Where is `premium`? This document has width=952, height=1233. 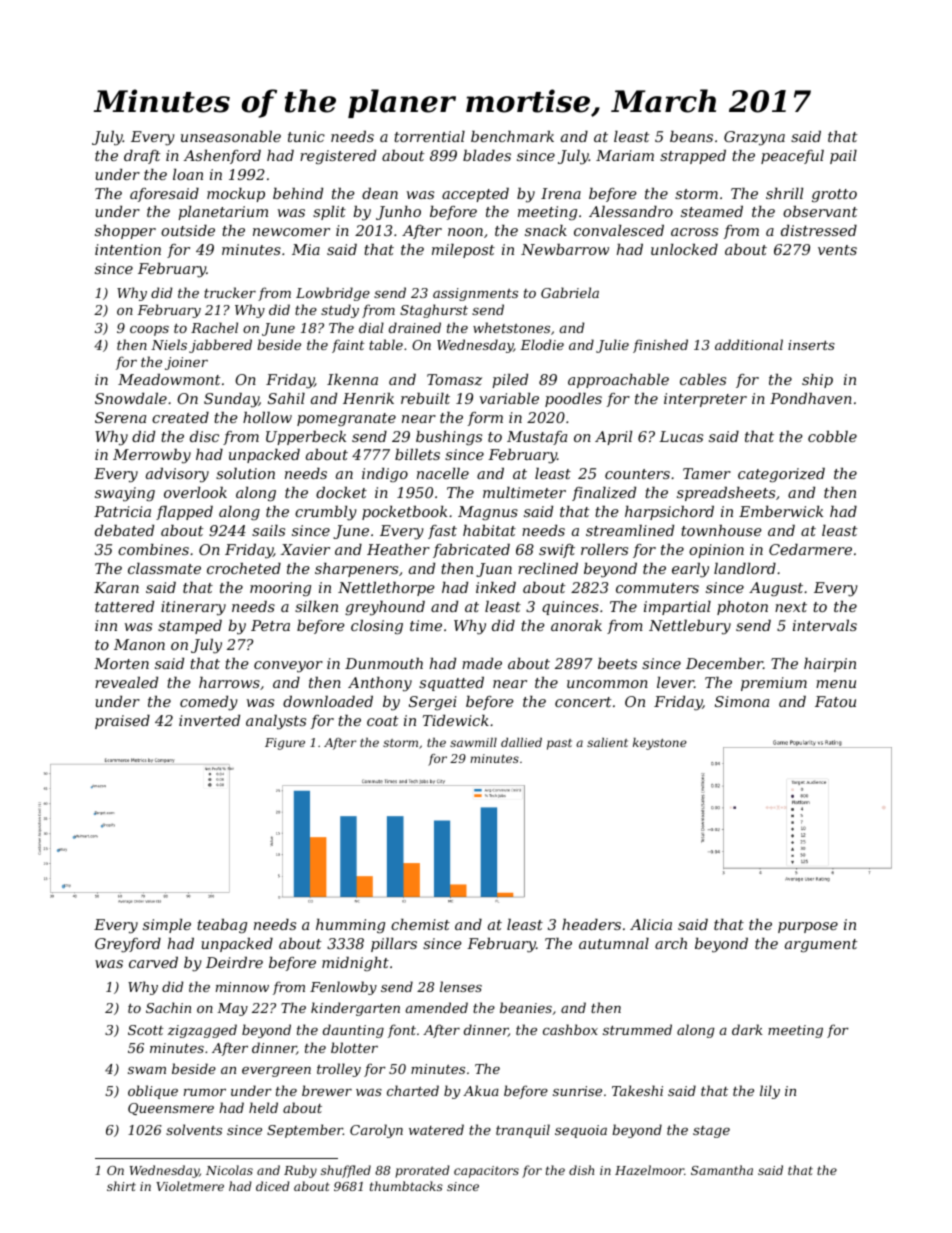
premium is located at coordinates (774, 684).
